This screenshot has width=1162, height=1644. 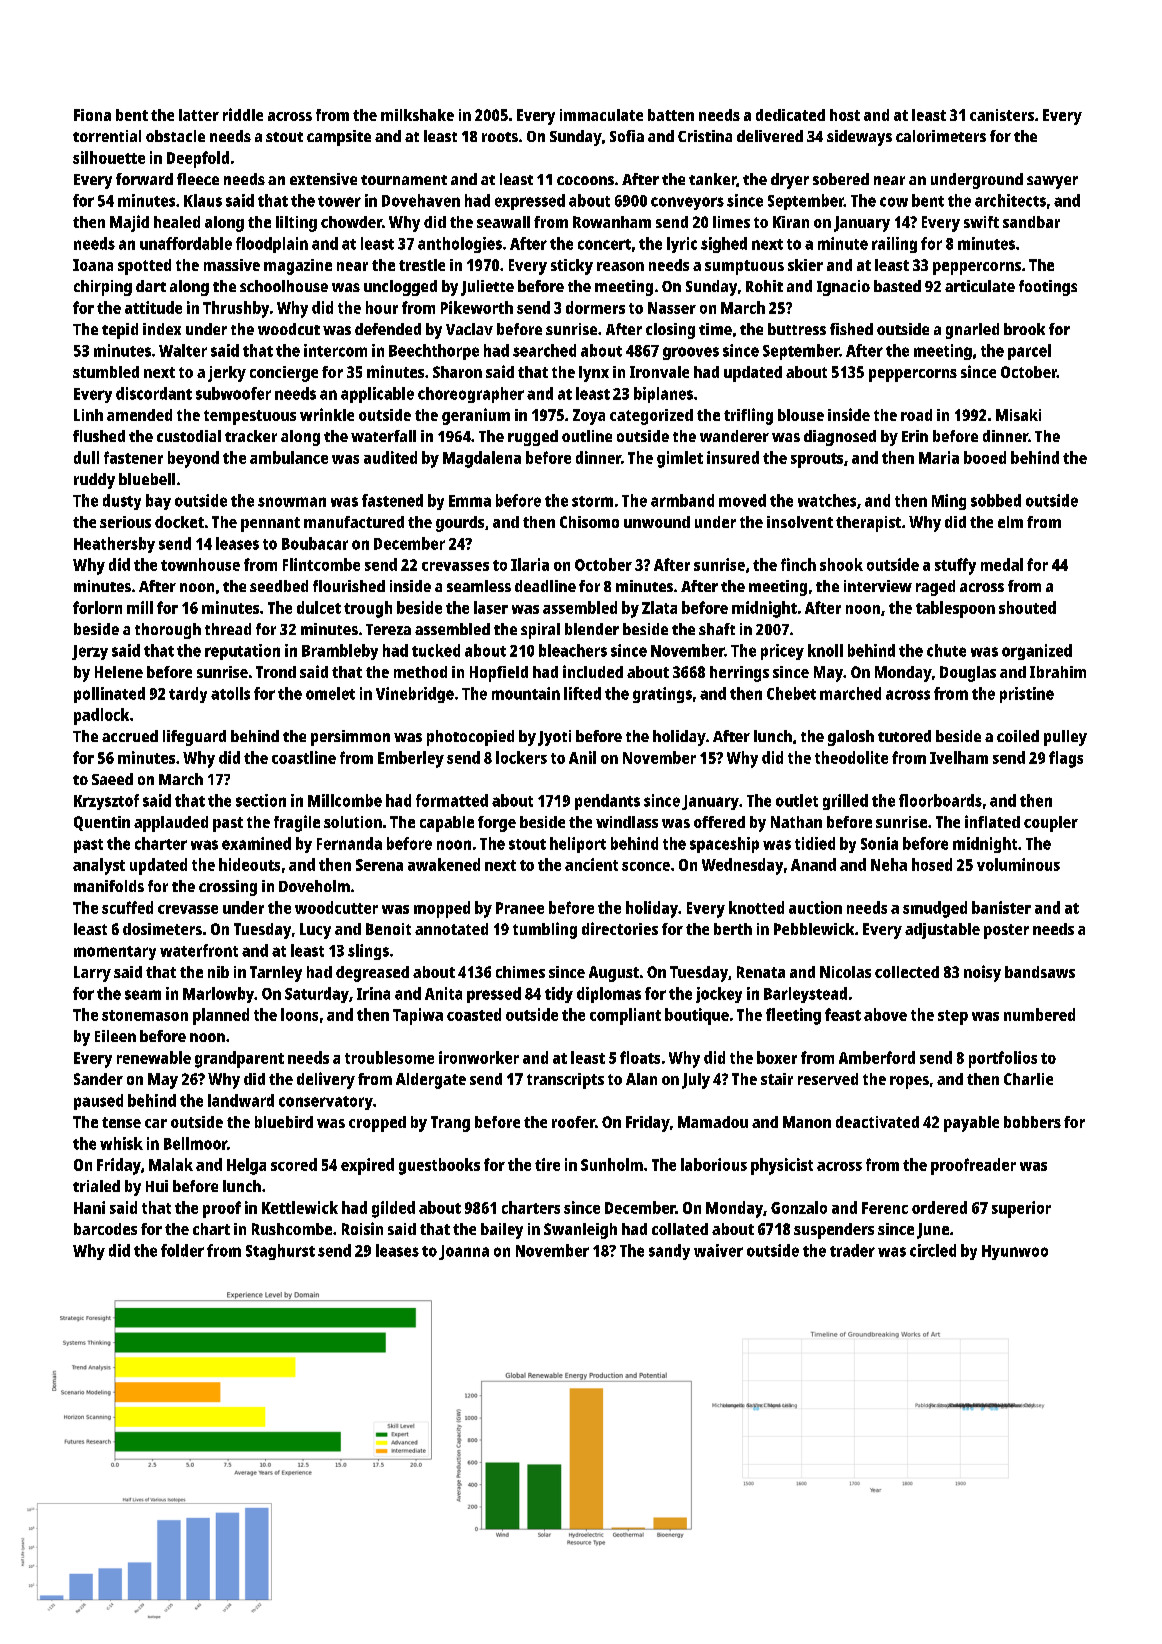 I want to click on sandy, so click(x=669, y=1252).
